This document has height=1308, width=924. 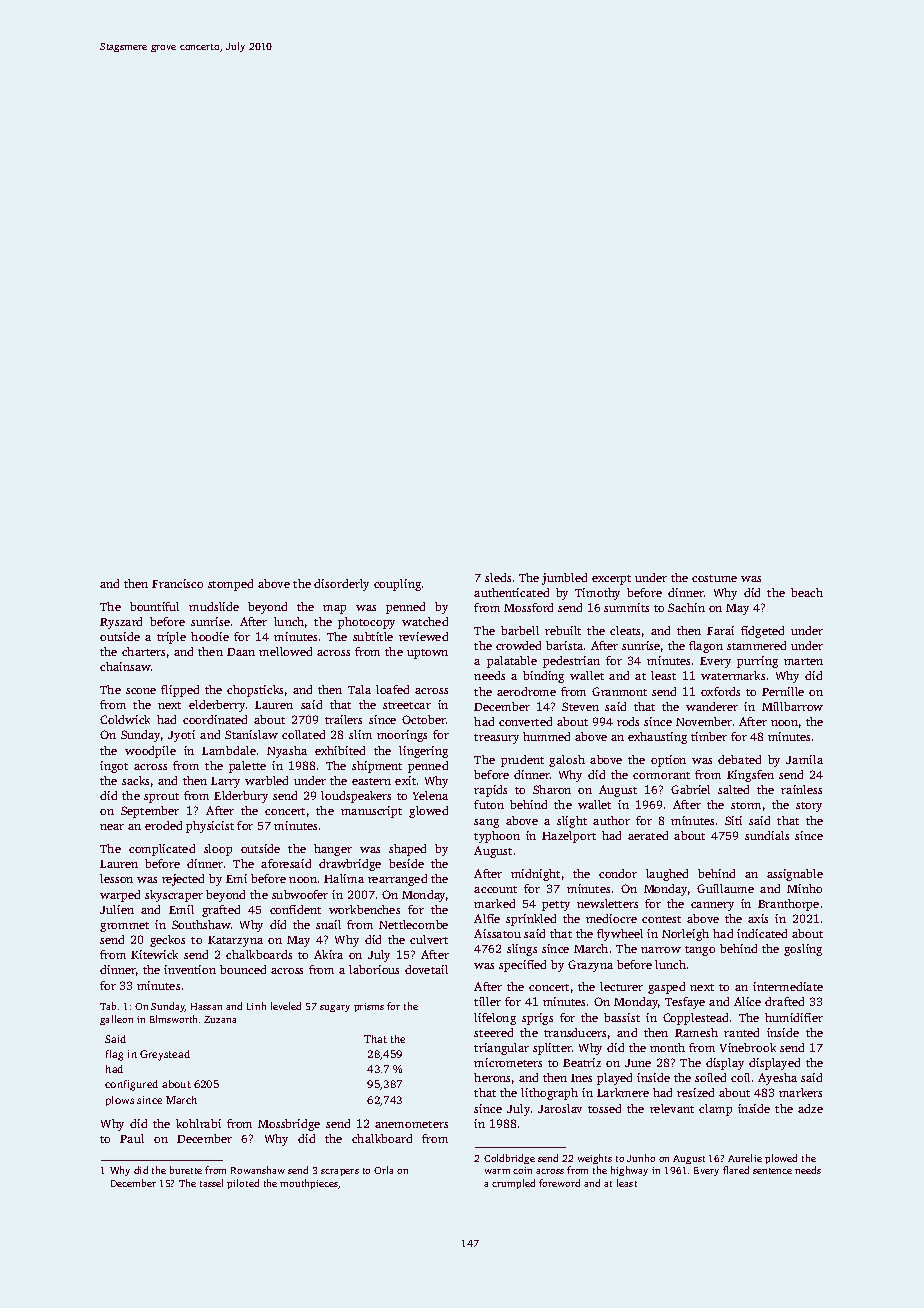 What do you see at coordinates (289, 1125) in the document?
I see `Mossbridge` at bounding box center [289, 1125].
